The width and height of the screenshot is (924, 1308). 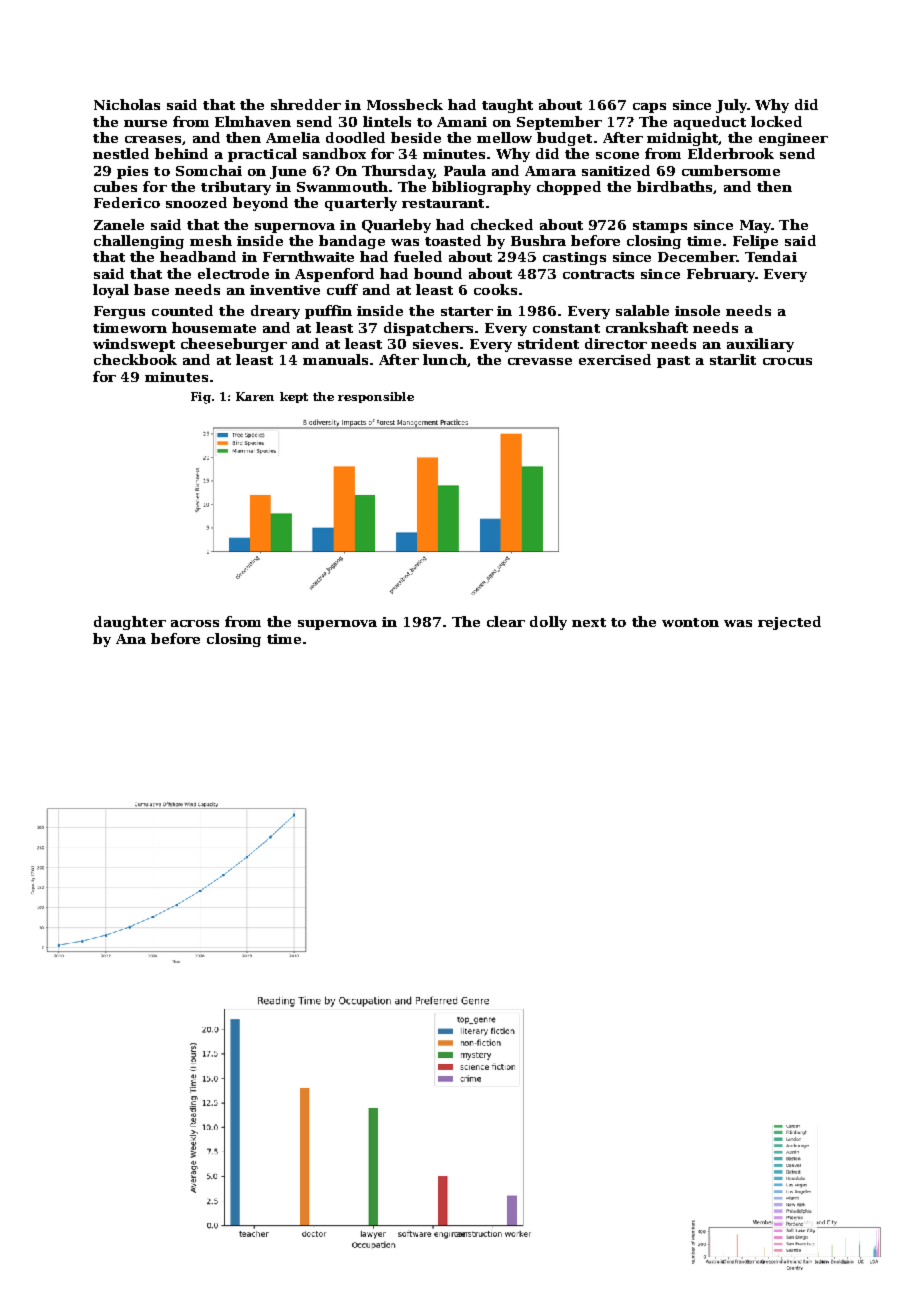 I want to click on kept, so click(x=294, y=397).
